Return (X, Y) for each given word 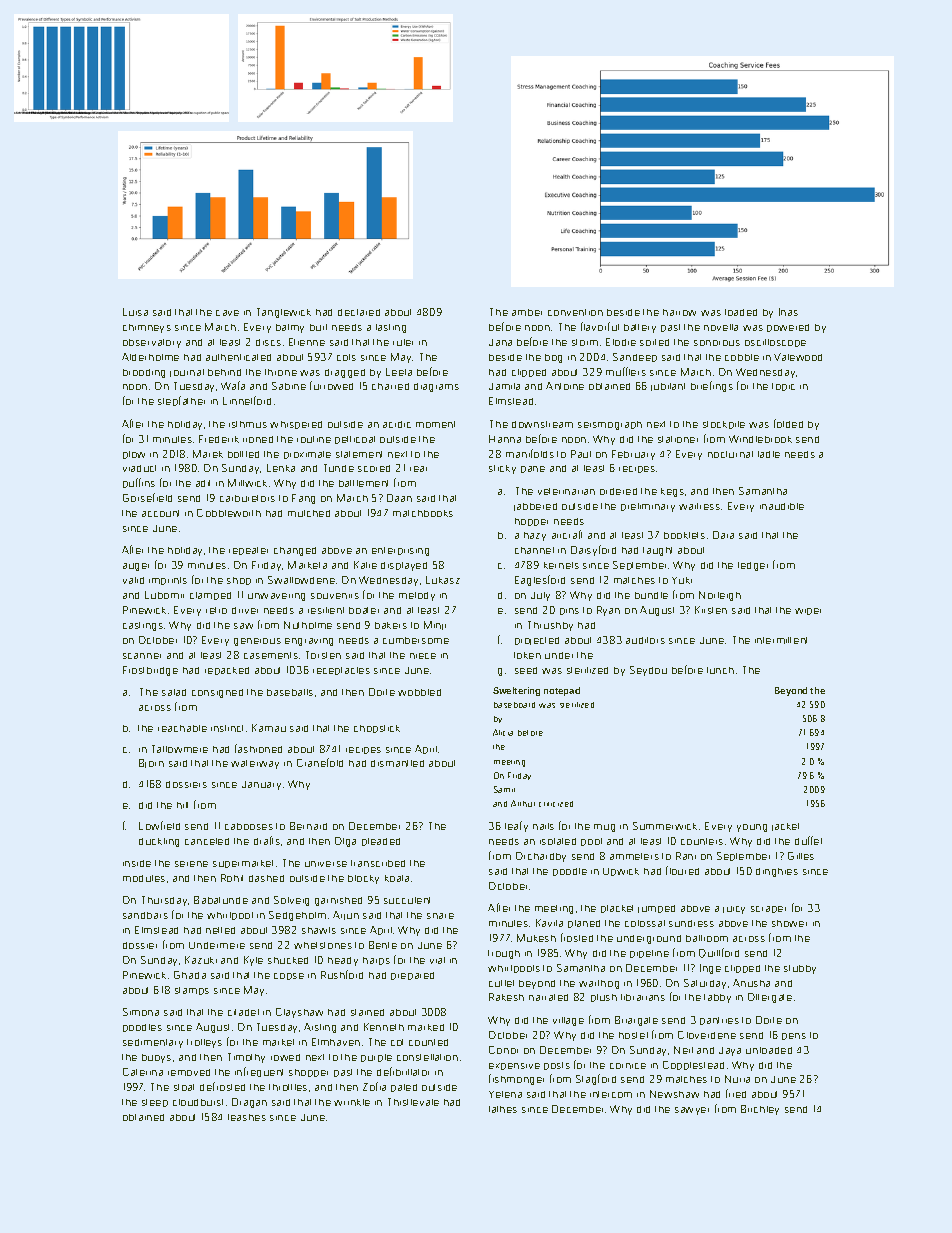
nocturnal (730, 454)
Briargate (636, 1021)
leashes (247, 1117)
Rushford (342, 974)
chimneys (147, 328)
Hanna (505, 439)
